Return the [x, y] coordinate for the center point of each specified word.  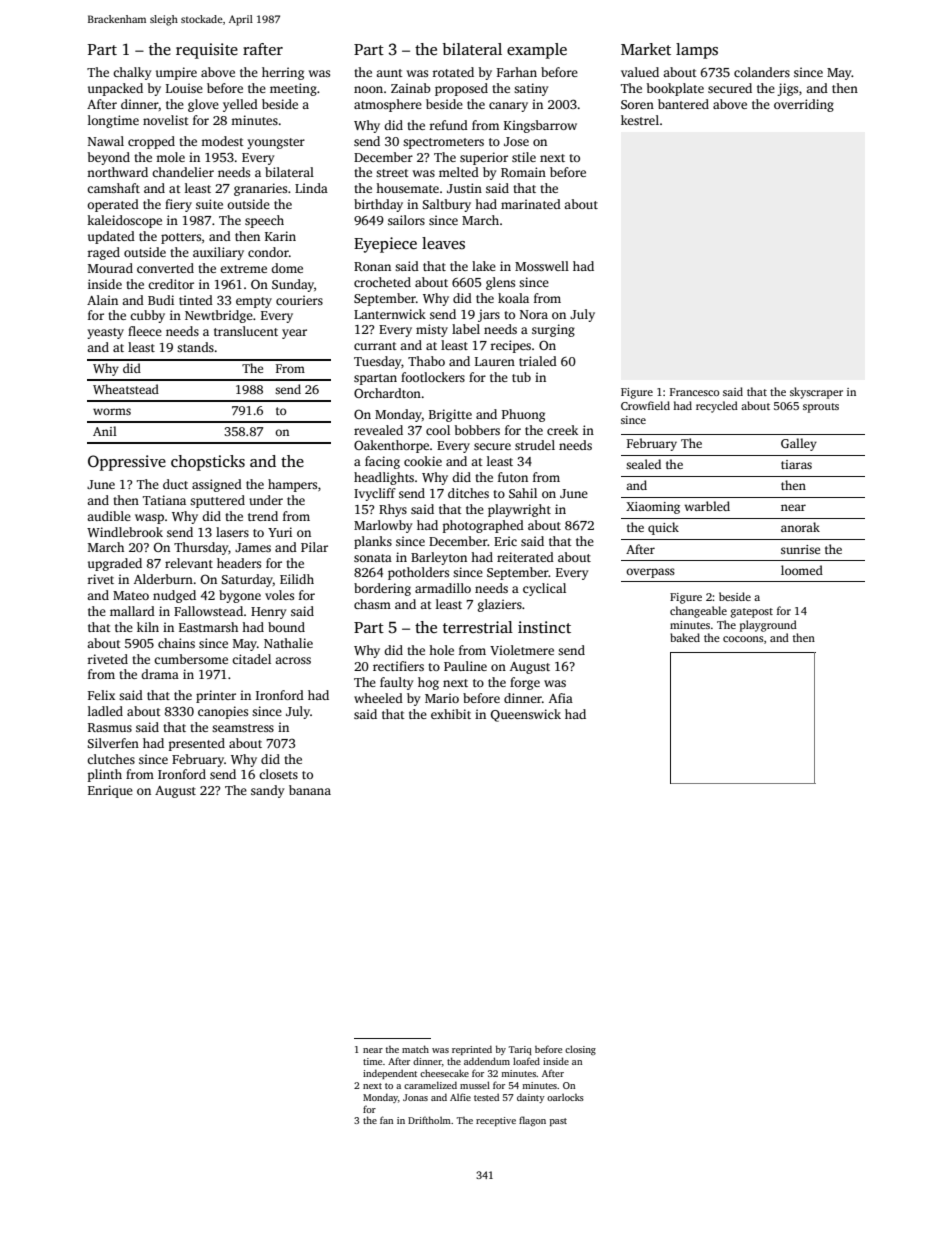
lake [484, 266]
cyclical [544, 589]
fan [387, 1120]
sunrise [800, 549]
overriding [804, 105]
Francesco [695, 392]
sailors [406, 220]
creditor [171, 284]
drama [160, 674]
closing [580, 1050]
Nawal [106, 141]
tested [486, 1097]
